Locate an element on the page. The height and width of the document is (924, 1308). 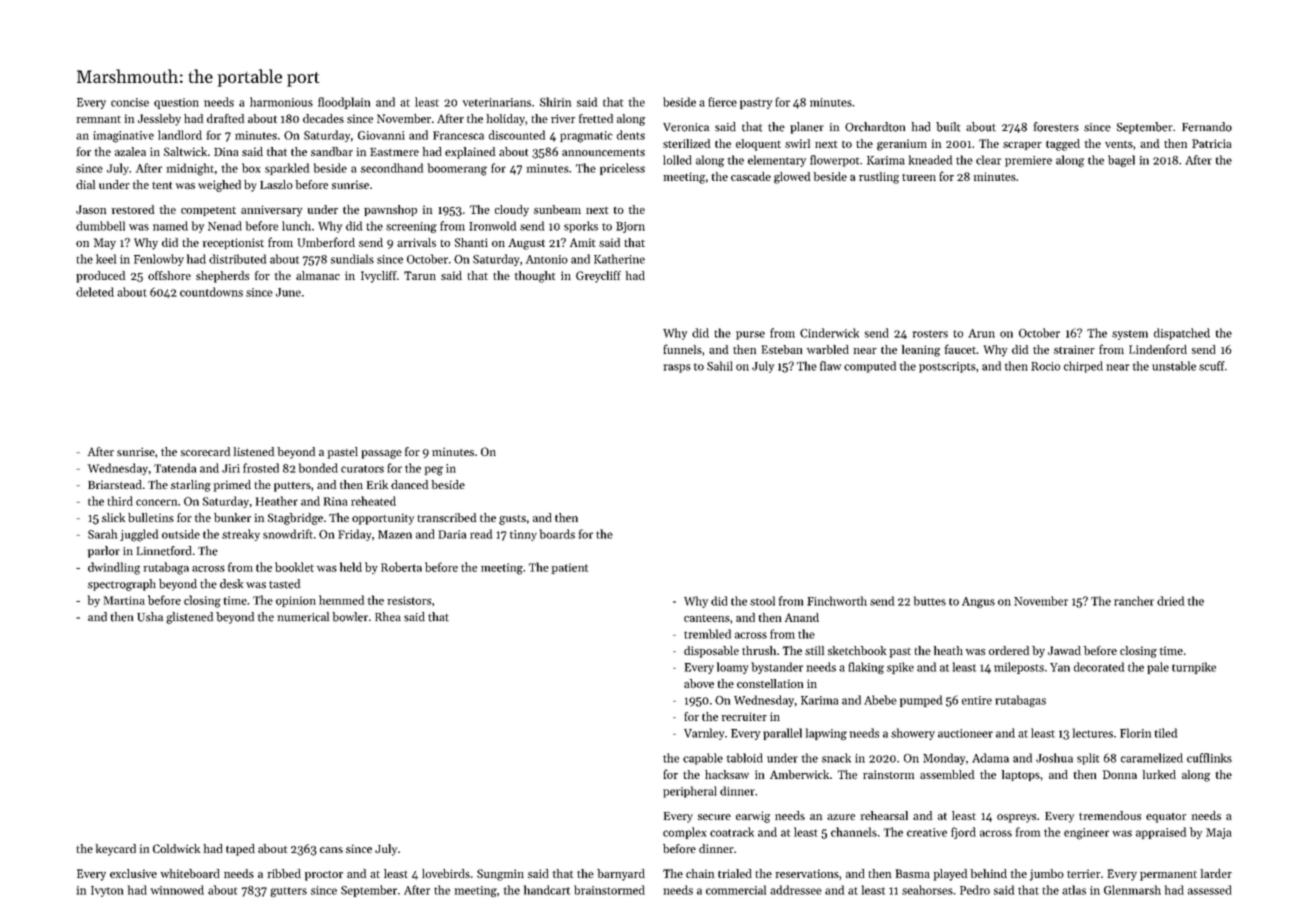
harmonious is located at coordinates (281, 102).
